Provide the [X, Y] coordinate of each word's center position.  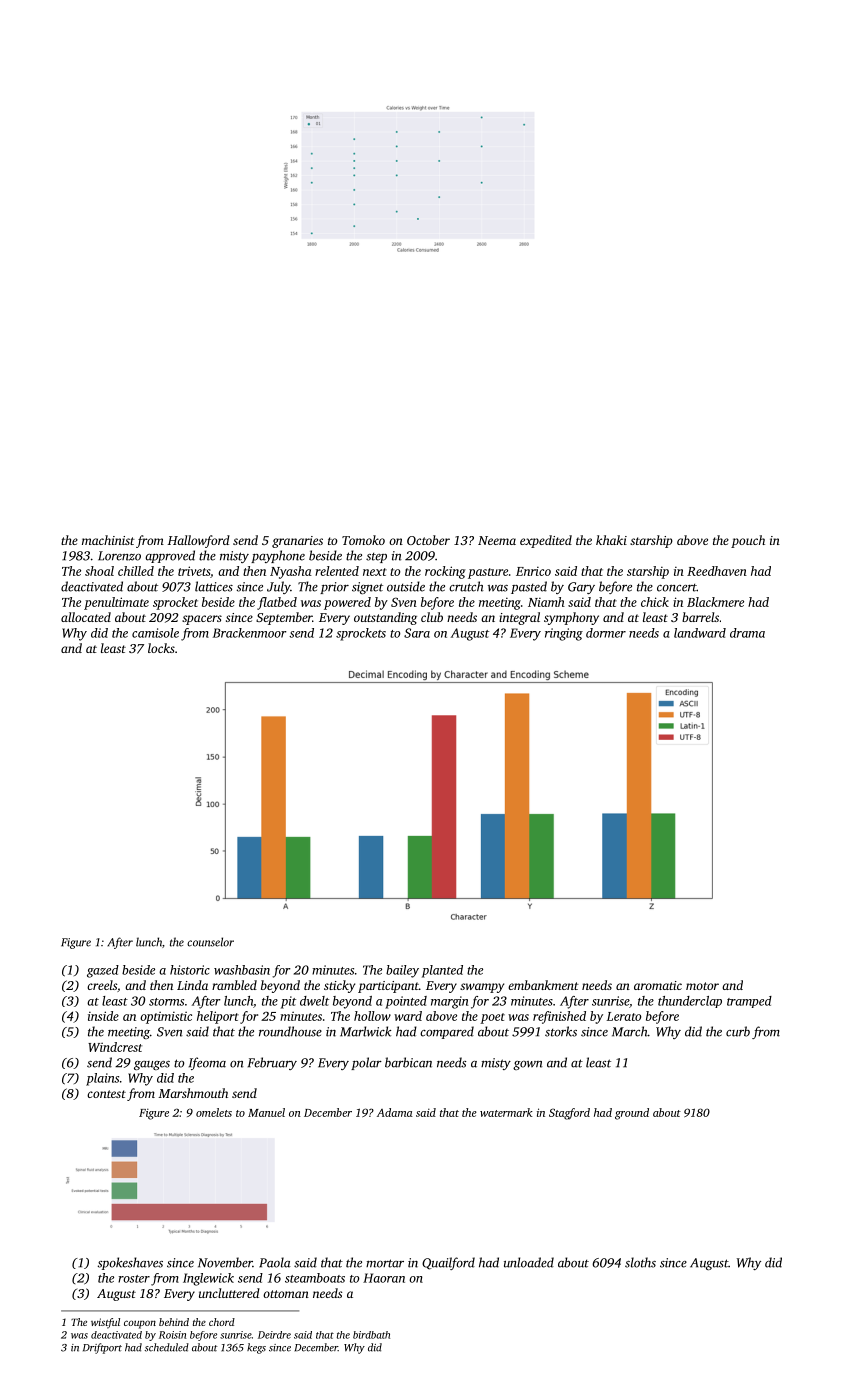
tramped [749, 1002]
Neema [497, 540]
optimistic [166, 1017]
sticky [339, 986]
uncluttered [229, 1293]
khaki [611, 540]
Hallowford [198, 541]
